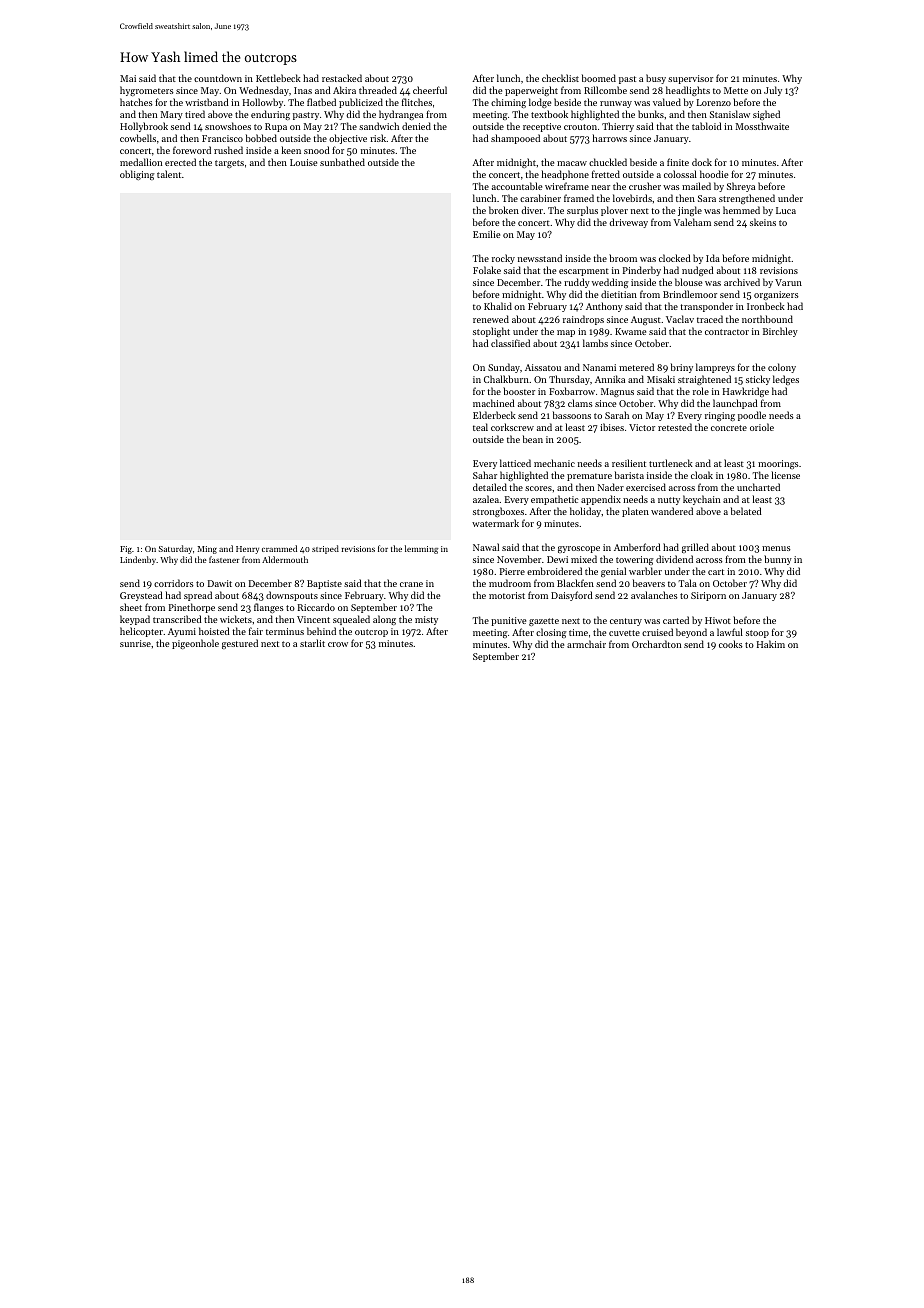 The width and height of the screenshot is (924, 1308). I want to click on lampreys, so click(715, 368).
